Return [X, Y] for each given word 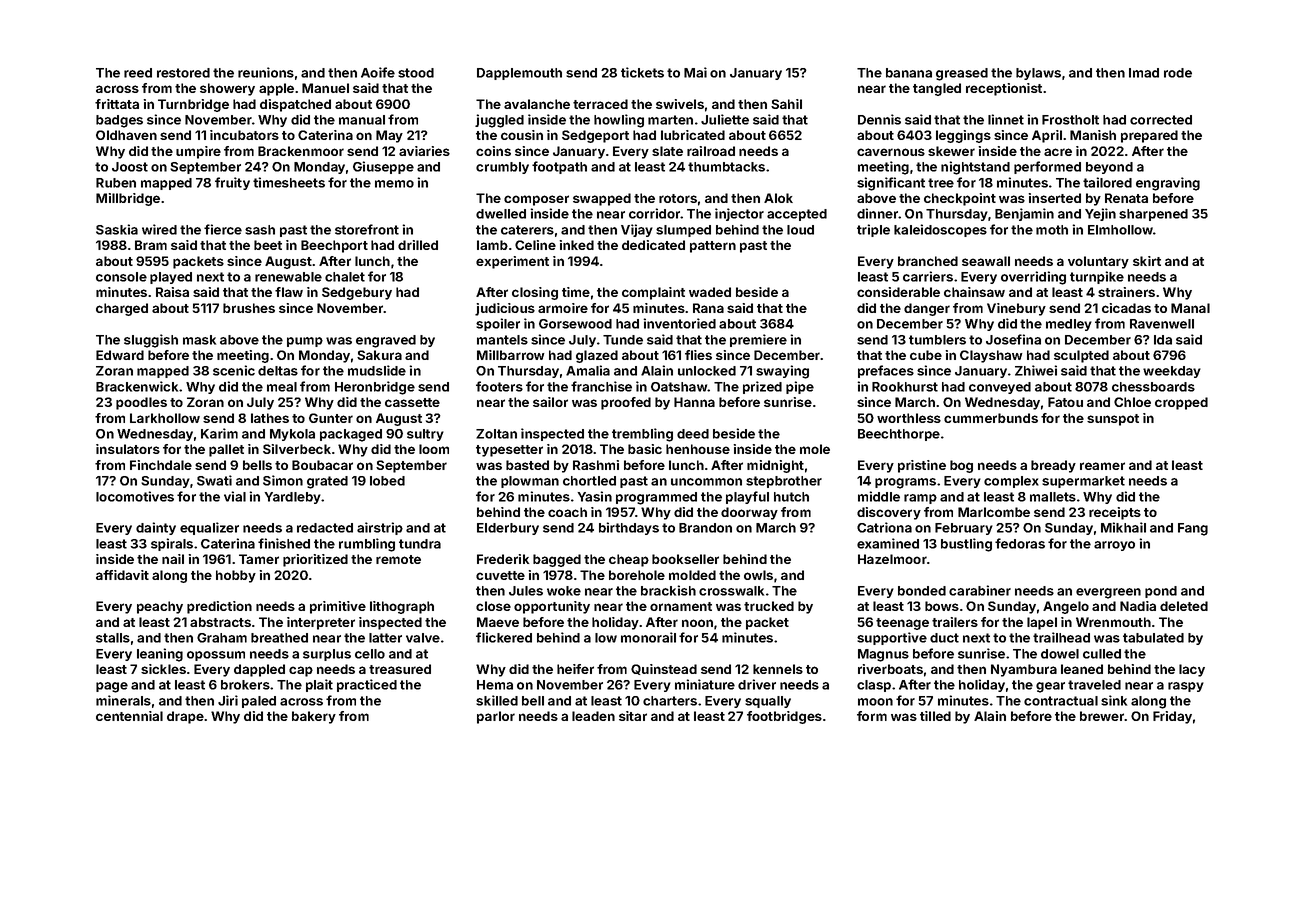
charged [122, 309]
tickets [642, 72]
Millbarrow [510, 355]
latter [385, 638]
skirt [1147, 261]
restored [183, 73]
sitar [633, 716]
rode [1178, 73]
